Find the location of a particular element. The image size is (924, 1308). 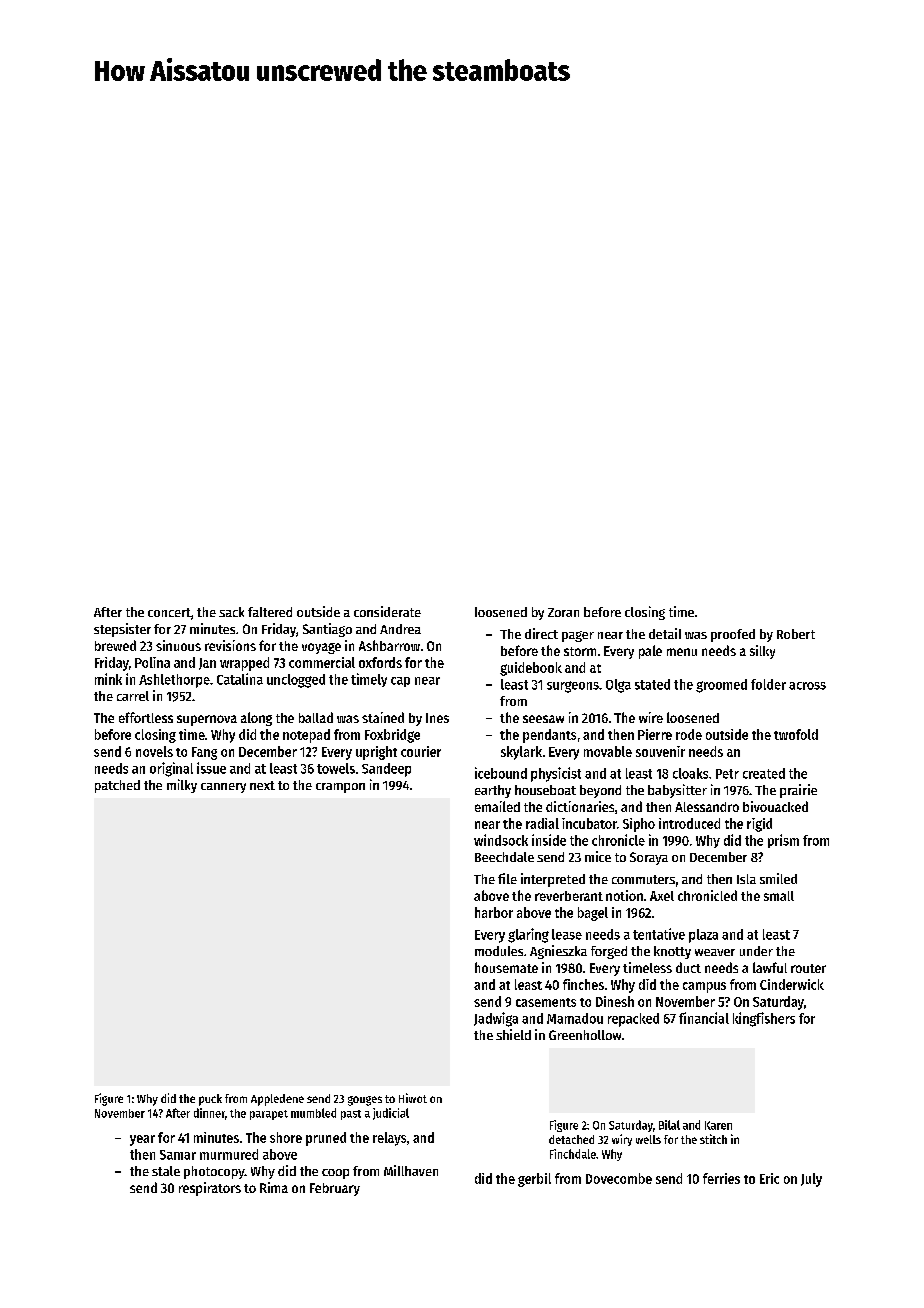

patched is located at coordinates (117, 786).
